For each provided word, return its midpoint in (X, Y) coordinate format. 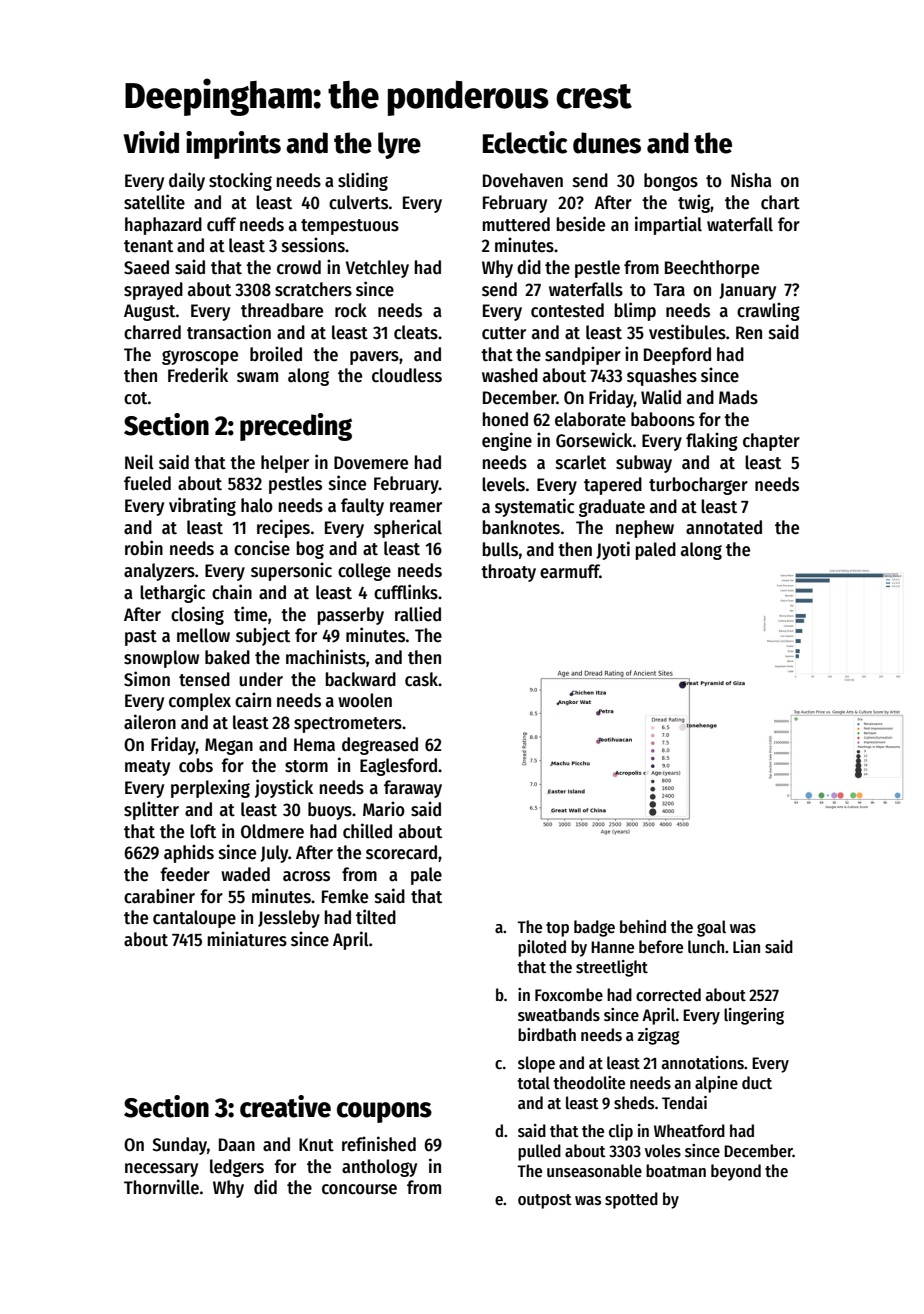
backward (361, 679)
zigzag (659, 1036)
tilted (376, 917)
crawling (768, 311)
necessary (161, 1170)
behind (643, 927)
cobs (196, 765)
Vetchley (377, 269)
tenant (148, 246)
